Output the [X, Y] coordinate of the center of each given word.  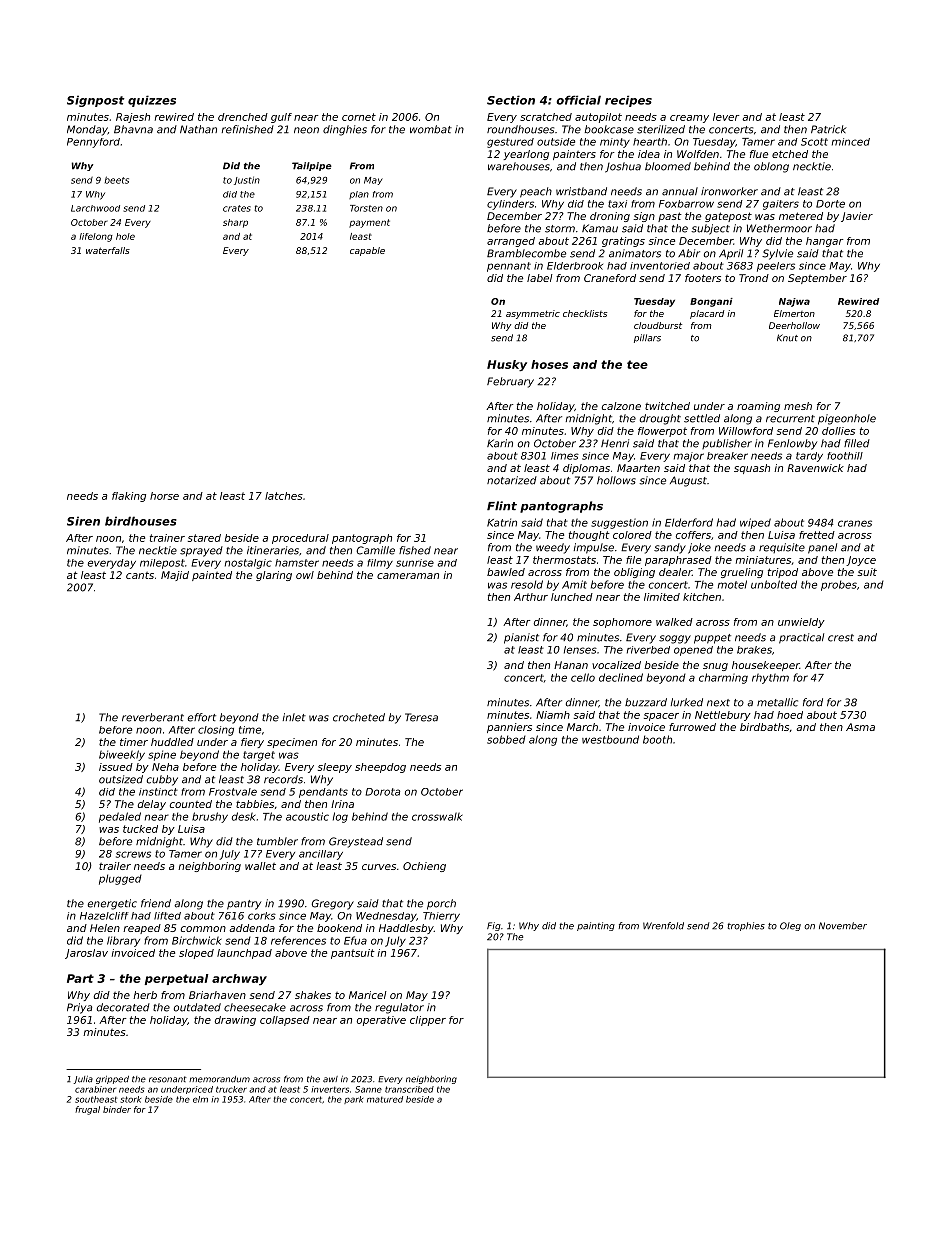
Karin [500, 443]
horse [164, 496]
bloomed [668, 166]
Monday [87, 130]
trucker [231, 1089]
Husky [507, 365]
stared [204, 538]
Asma [860, 727]
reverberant [153, 717]
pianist [521, 638]
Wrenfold [663, 926]
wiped [755, 523]
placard [707, 314]
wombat [431, 129]
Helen [105, 928]
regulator [399, 1008]
